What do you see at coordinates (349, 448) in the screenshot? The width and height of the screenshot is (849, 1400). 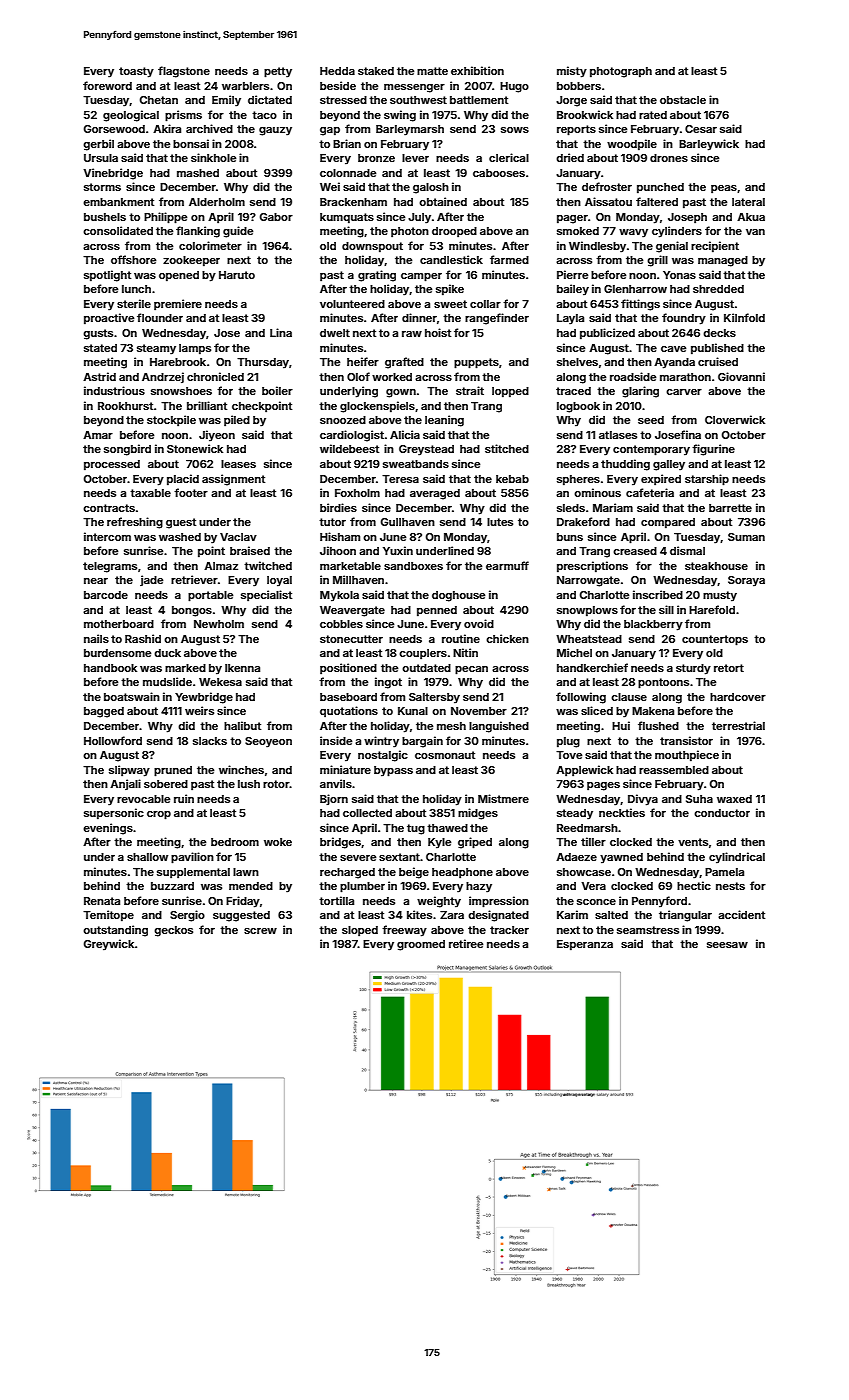 I see `wildebeest` at bounding box center [349, 448].
